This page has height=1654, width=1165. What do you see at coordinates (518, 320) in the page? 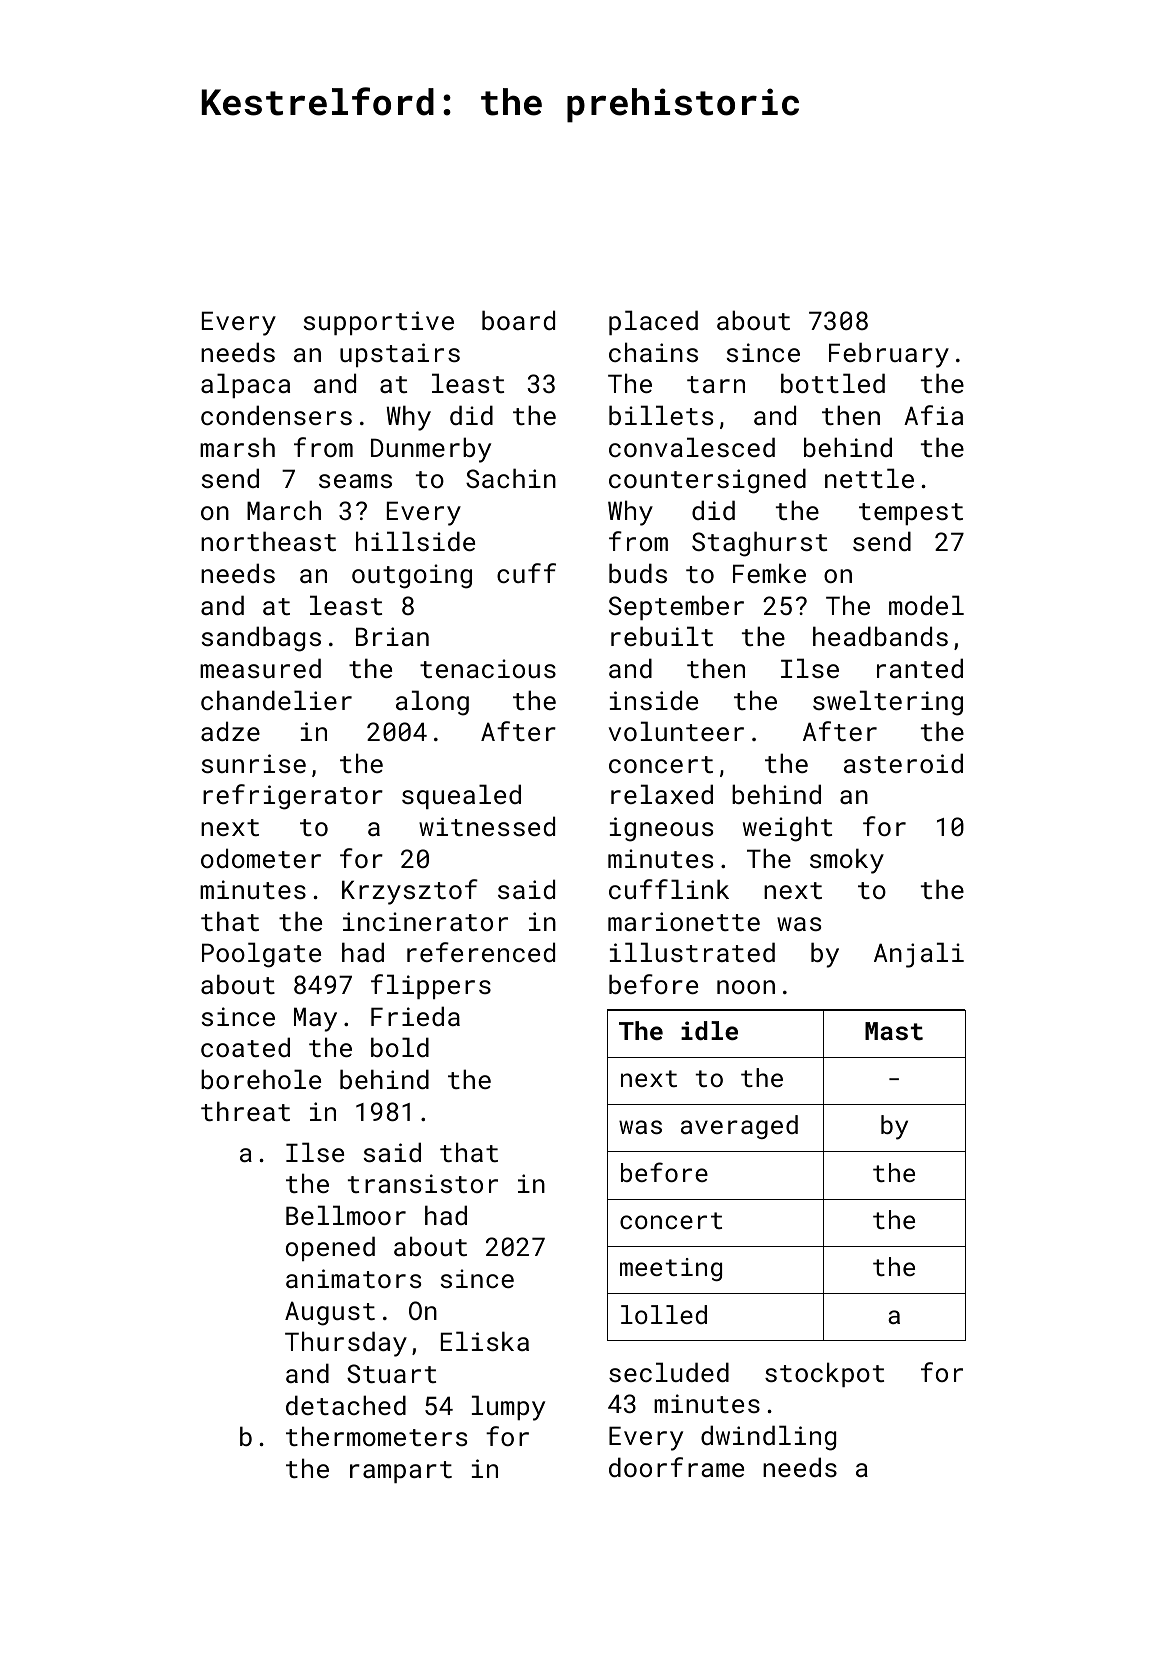
I see `board` at bounding box center [518, 320].
